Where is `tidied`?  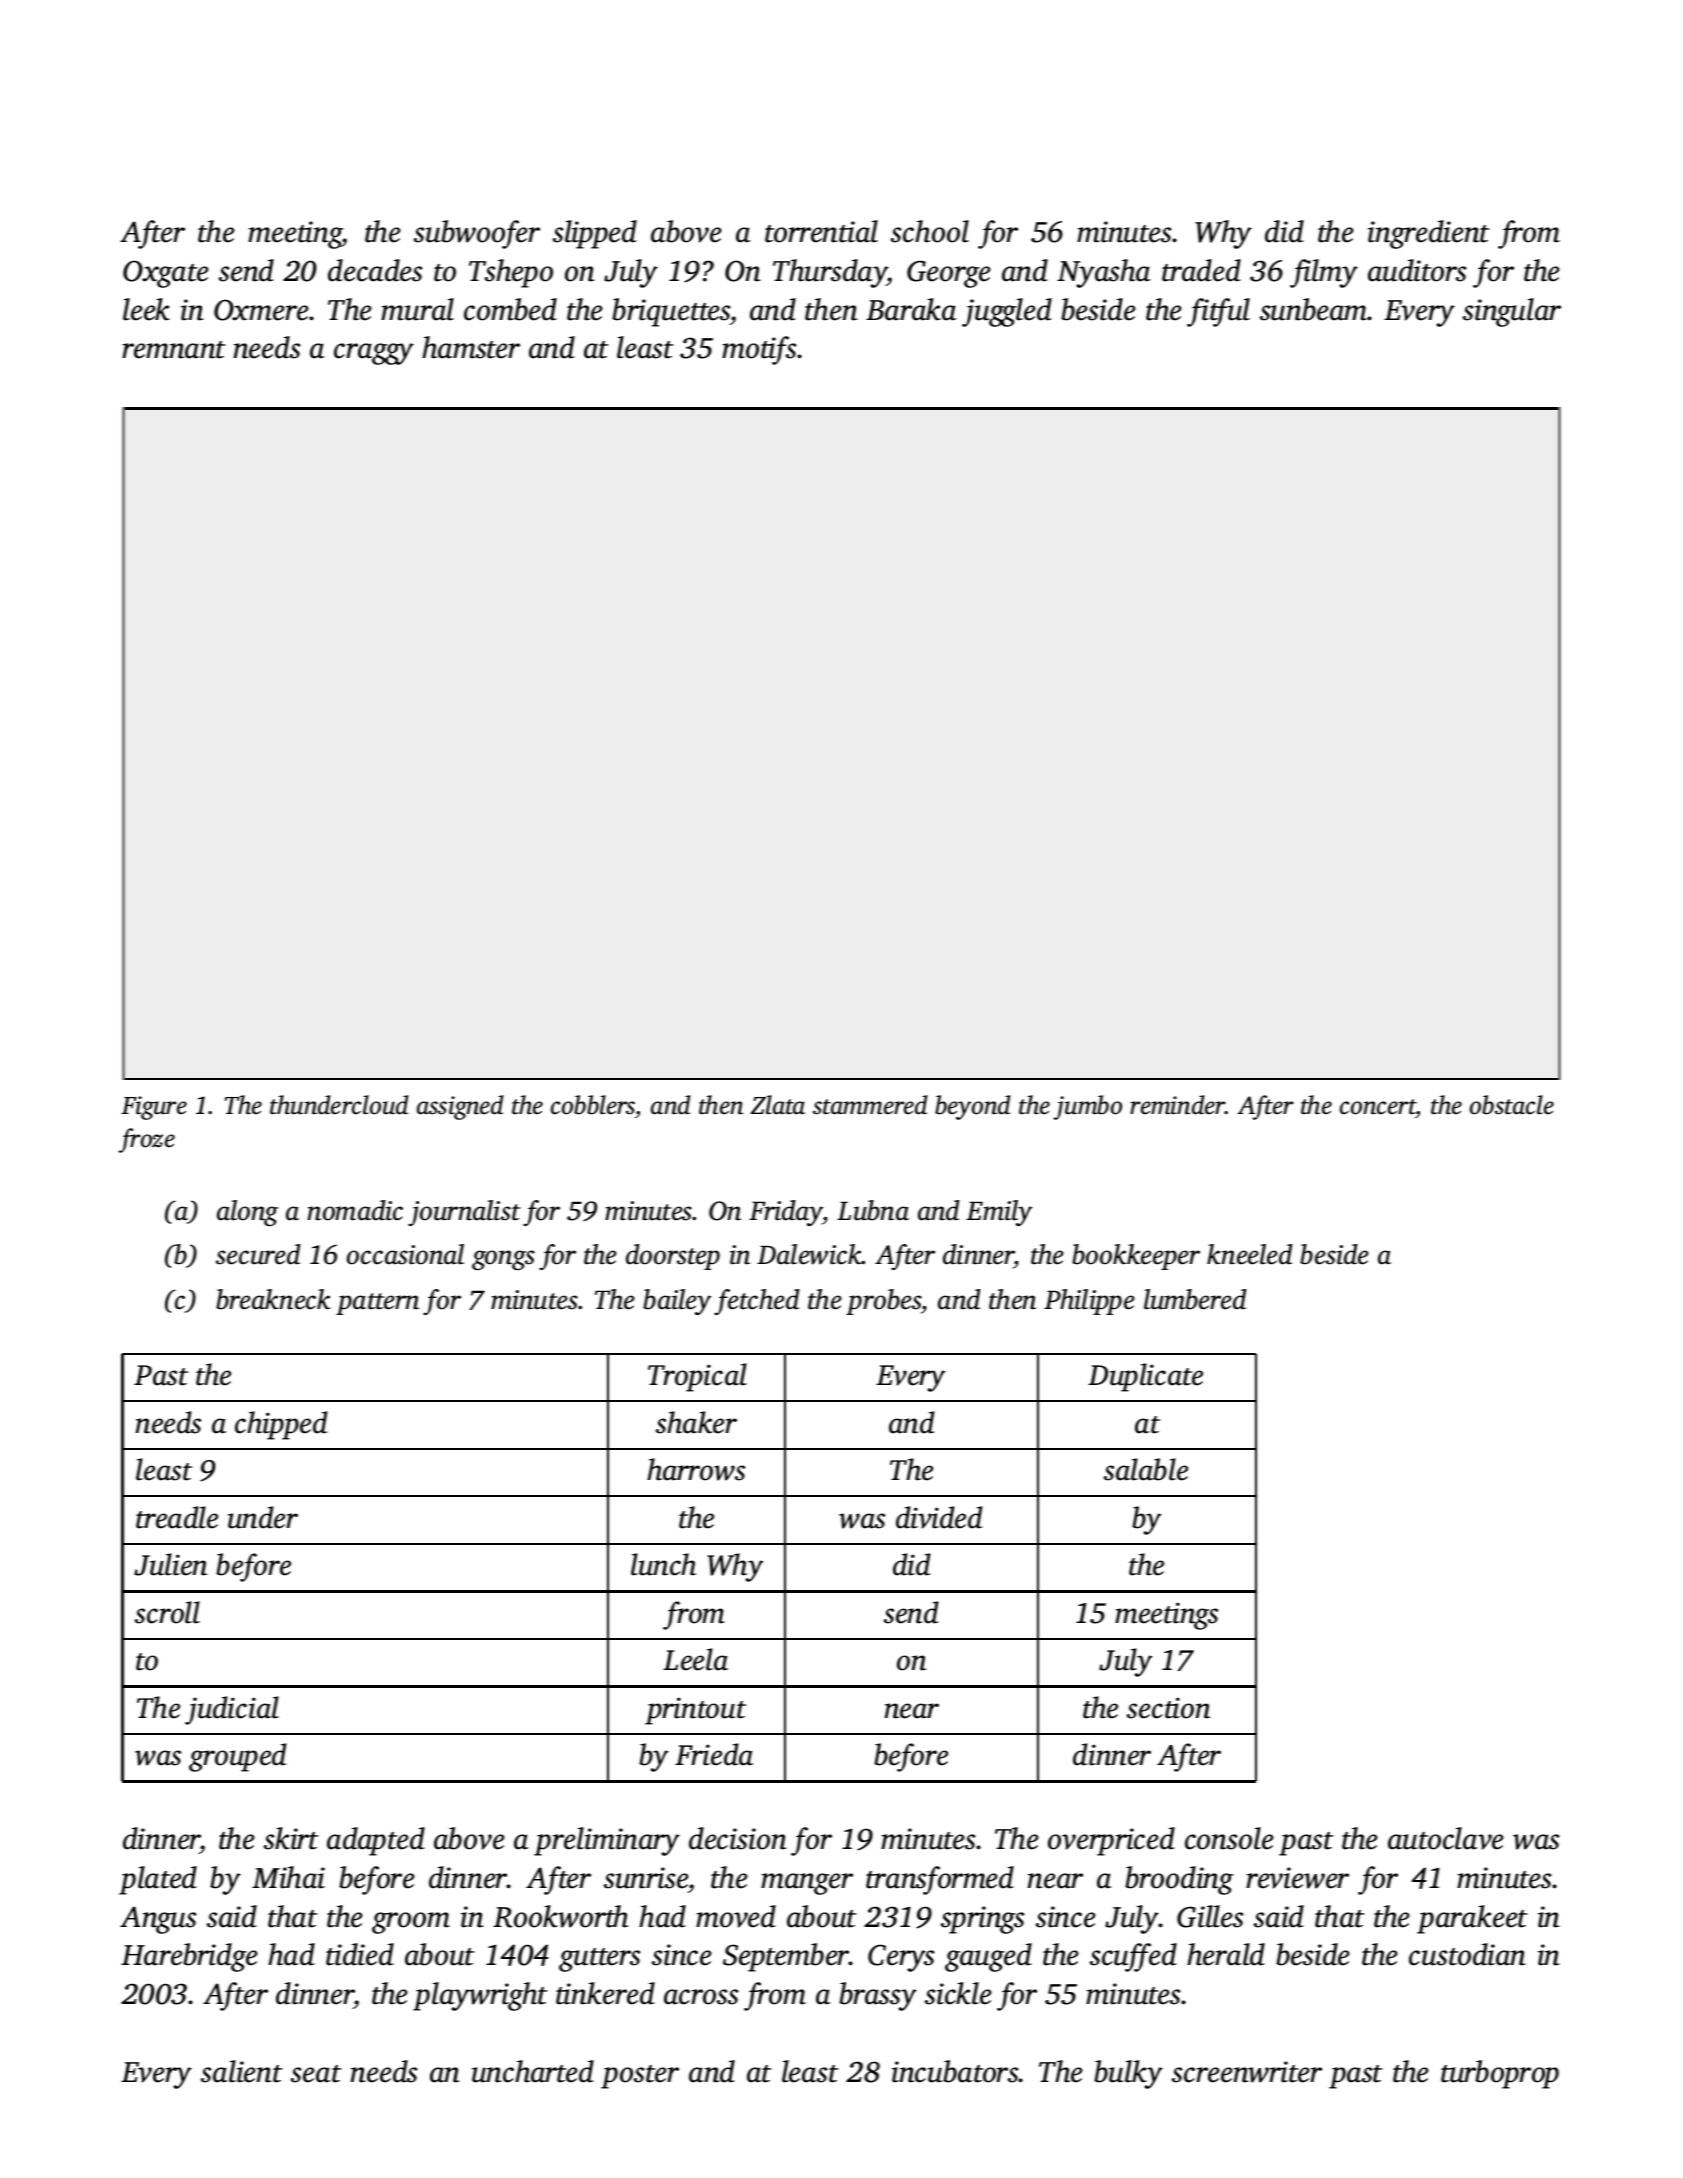
tidied is located at coordinates (360, 1954).
